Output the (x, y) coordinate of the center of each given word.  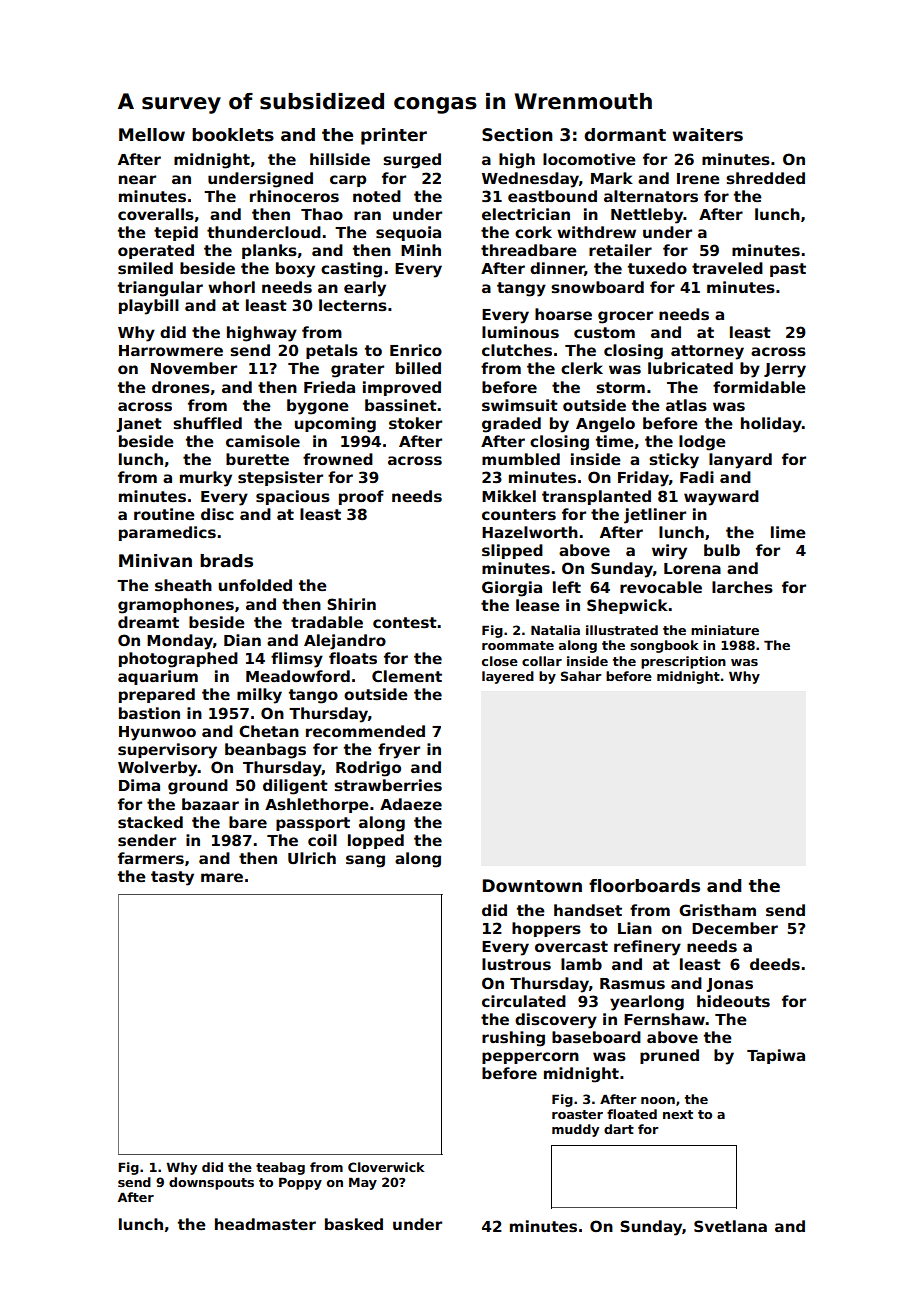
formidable (759, 387)
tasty (172, 878)
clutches (517, 350)
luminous (520, 332)
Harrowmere (171, 350)
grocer (625, 317)
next (678, 1114)
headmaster (265, 1224)
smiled (145, 268)
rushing (513, 1039)
